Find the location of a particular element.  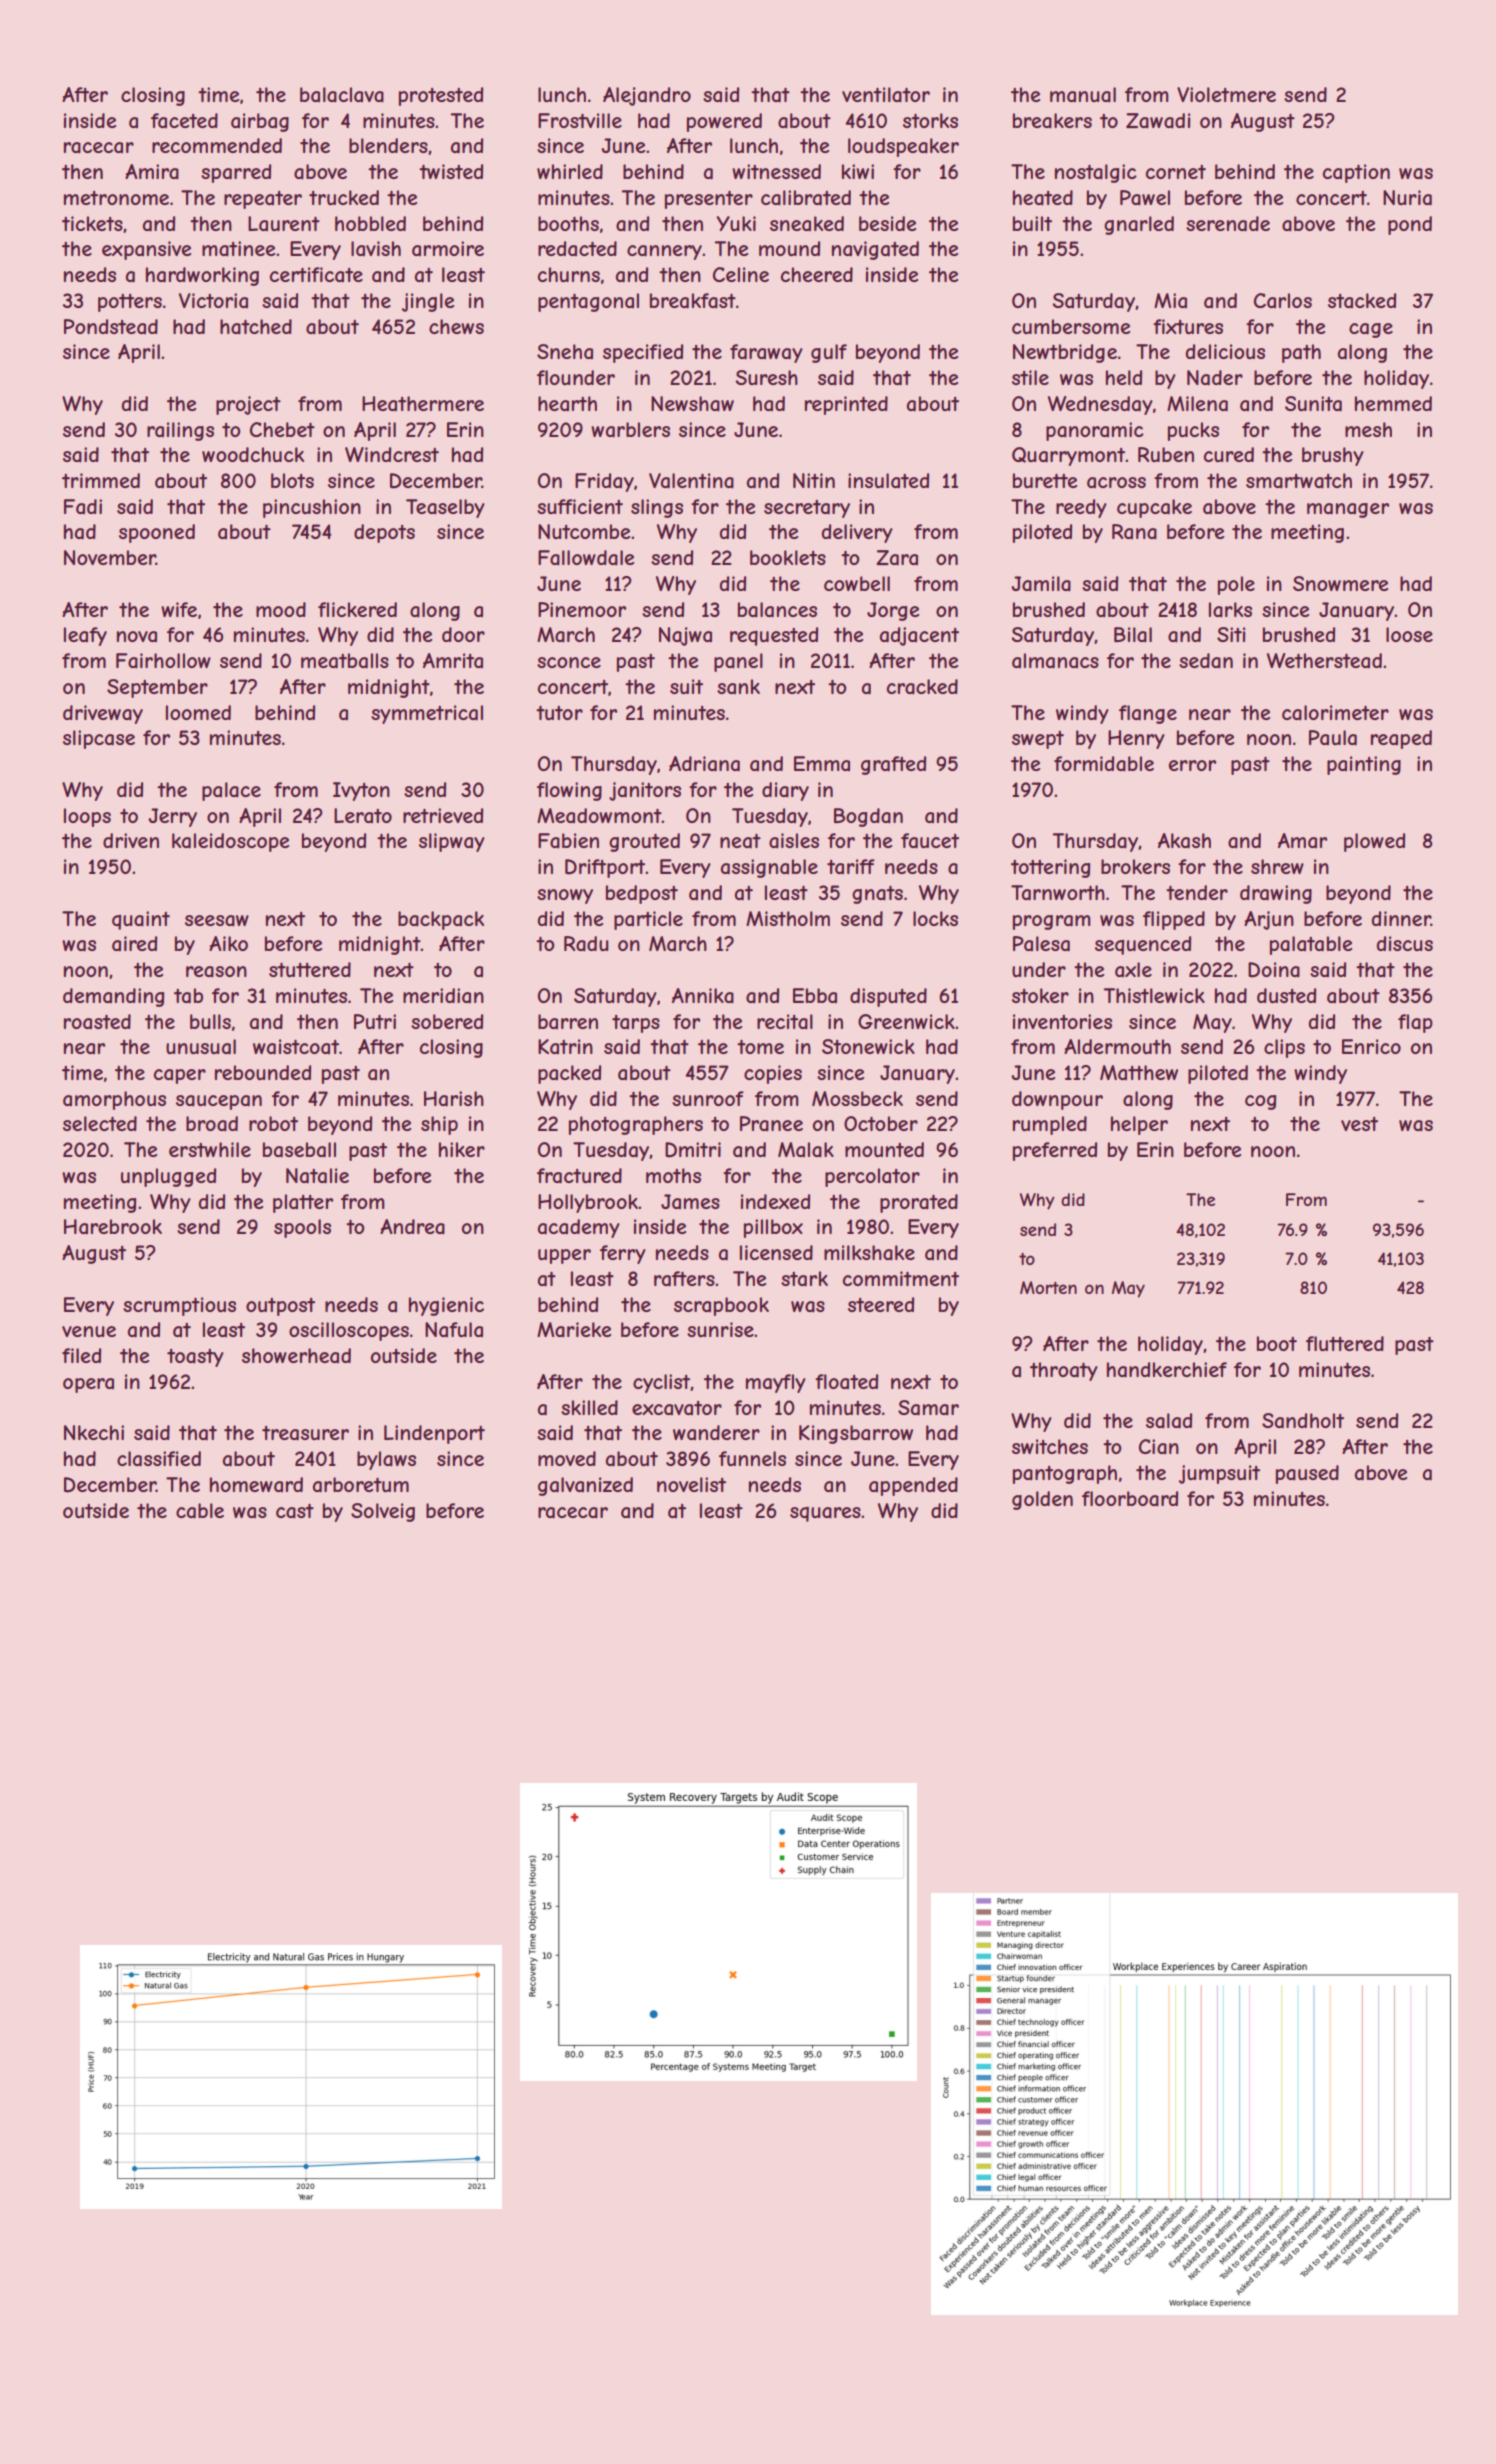

cable is located at coordinates (200, 1511).
